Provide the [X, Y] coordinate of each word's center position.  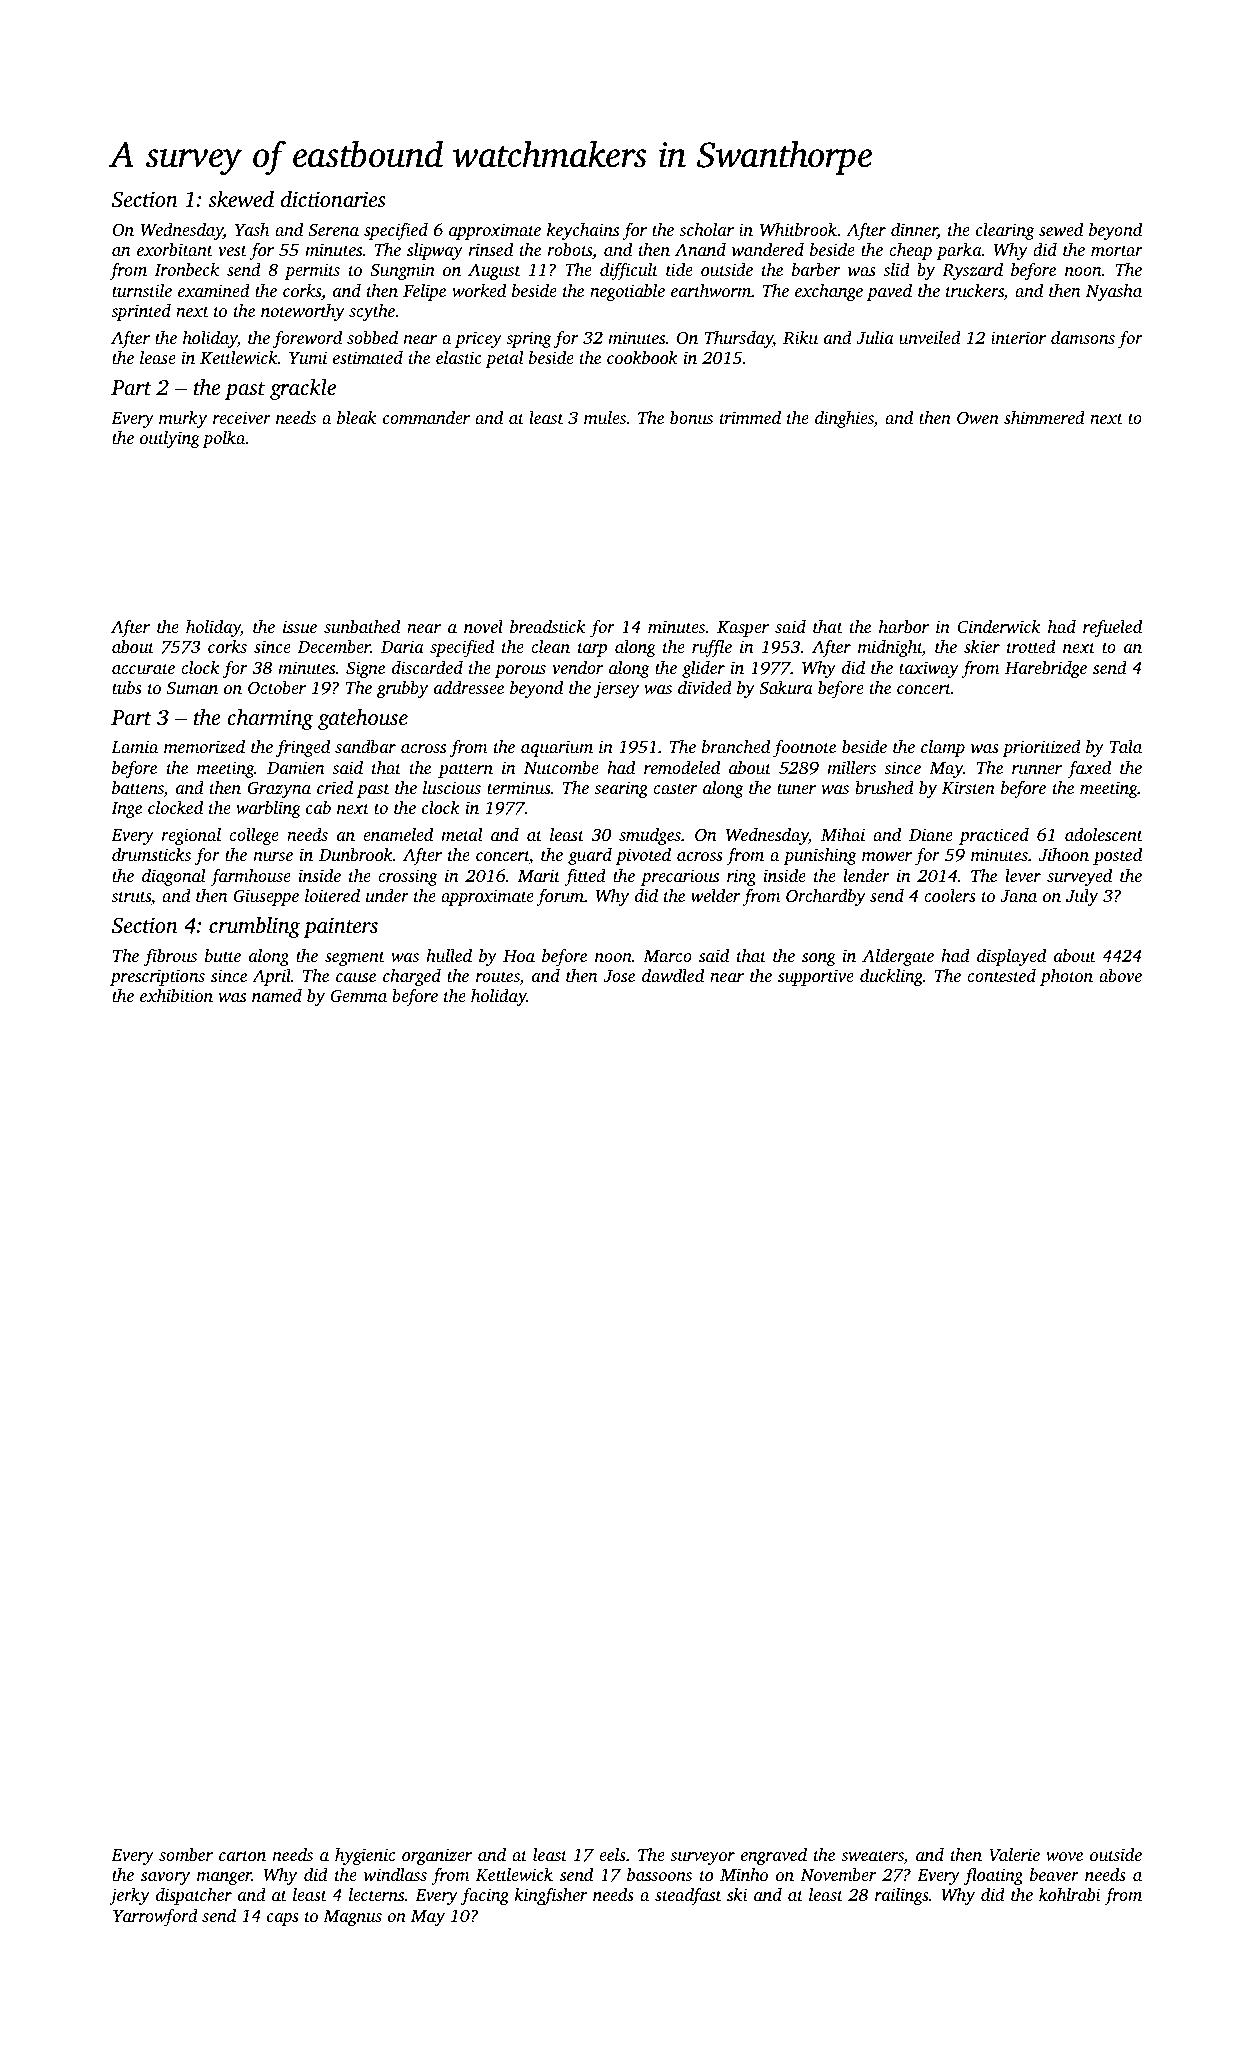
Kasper [743, 629]
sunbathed [362, 626]
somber [186, 1854]
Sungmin [402, 271]
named [277, 995]
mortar [1117, 250]
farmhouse [250, 877]
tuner [796, 788]
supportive [816, 977]
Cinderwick [999, 627]
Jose [619, 976]
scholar [706, 229]
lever [1023, 875]
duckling [891, 977]
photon [1066, 977]
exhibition [176, 995]
